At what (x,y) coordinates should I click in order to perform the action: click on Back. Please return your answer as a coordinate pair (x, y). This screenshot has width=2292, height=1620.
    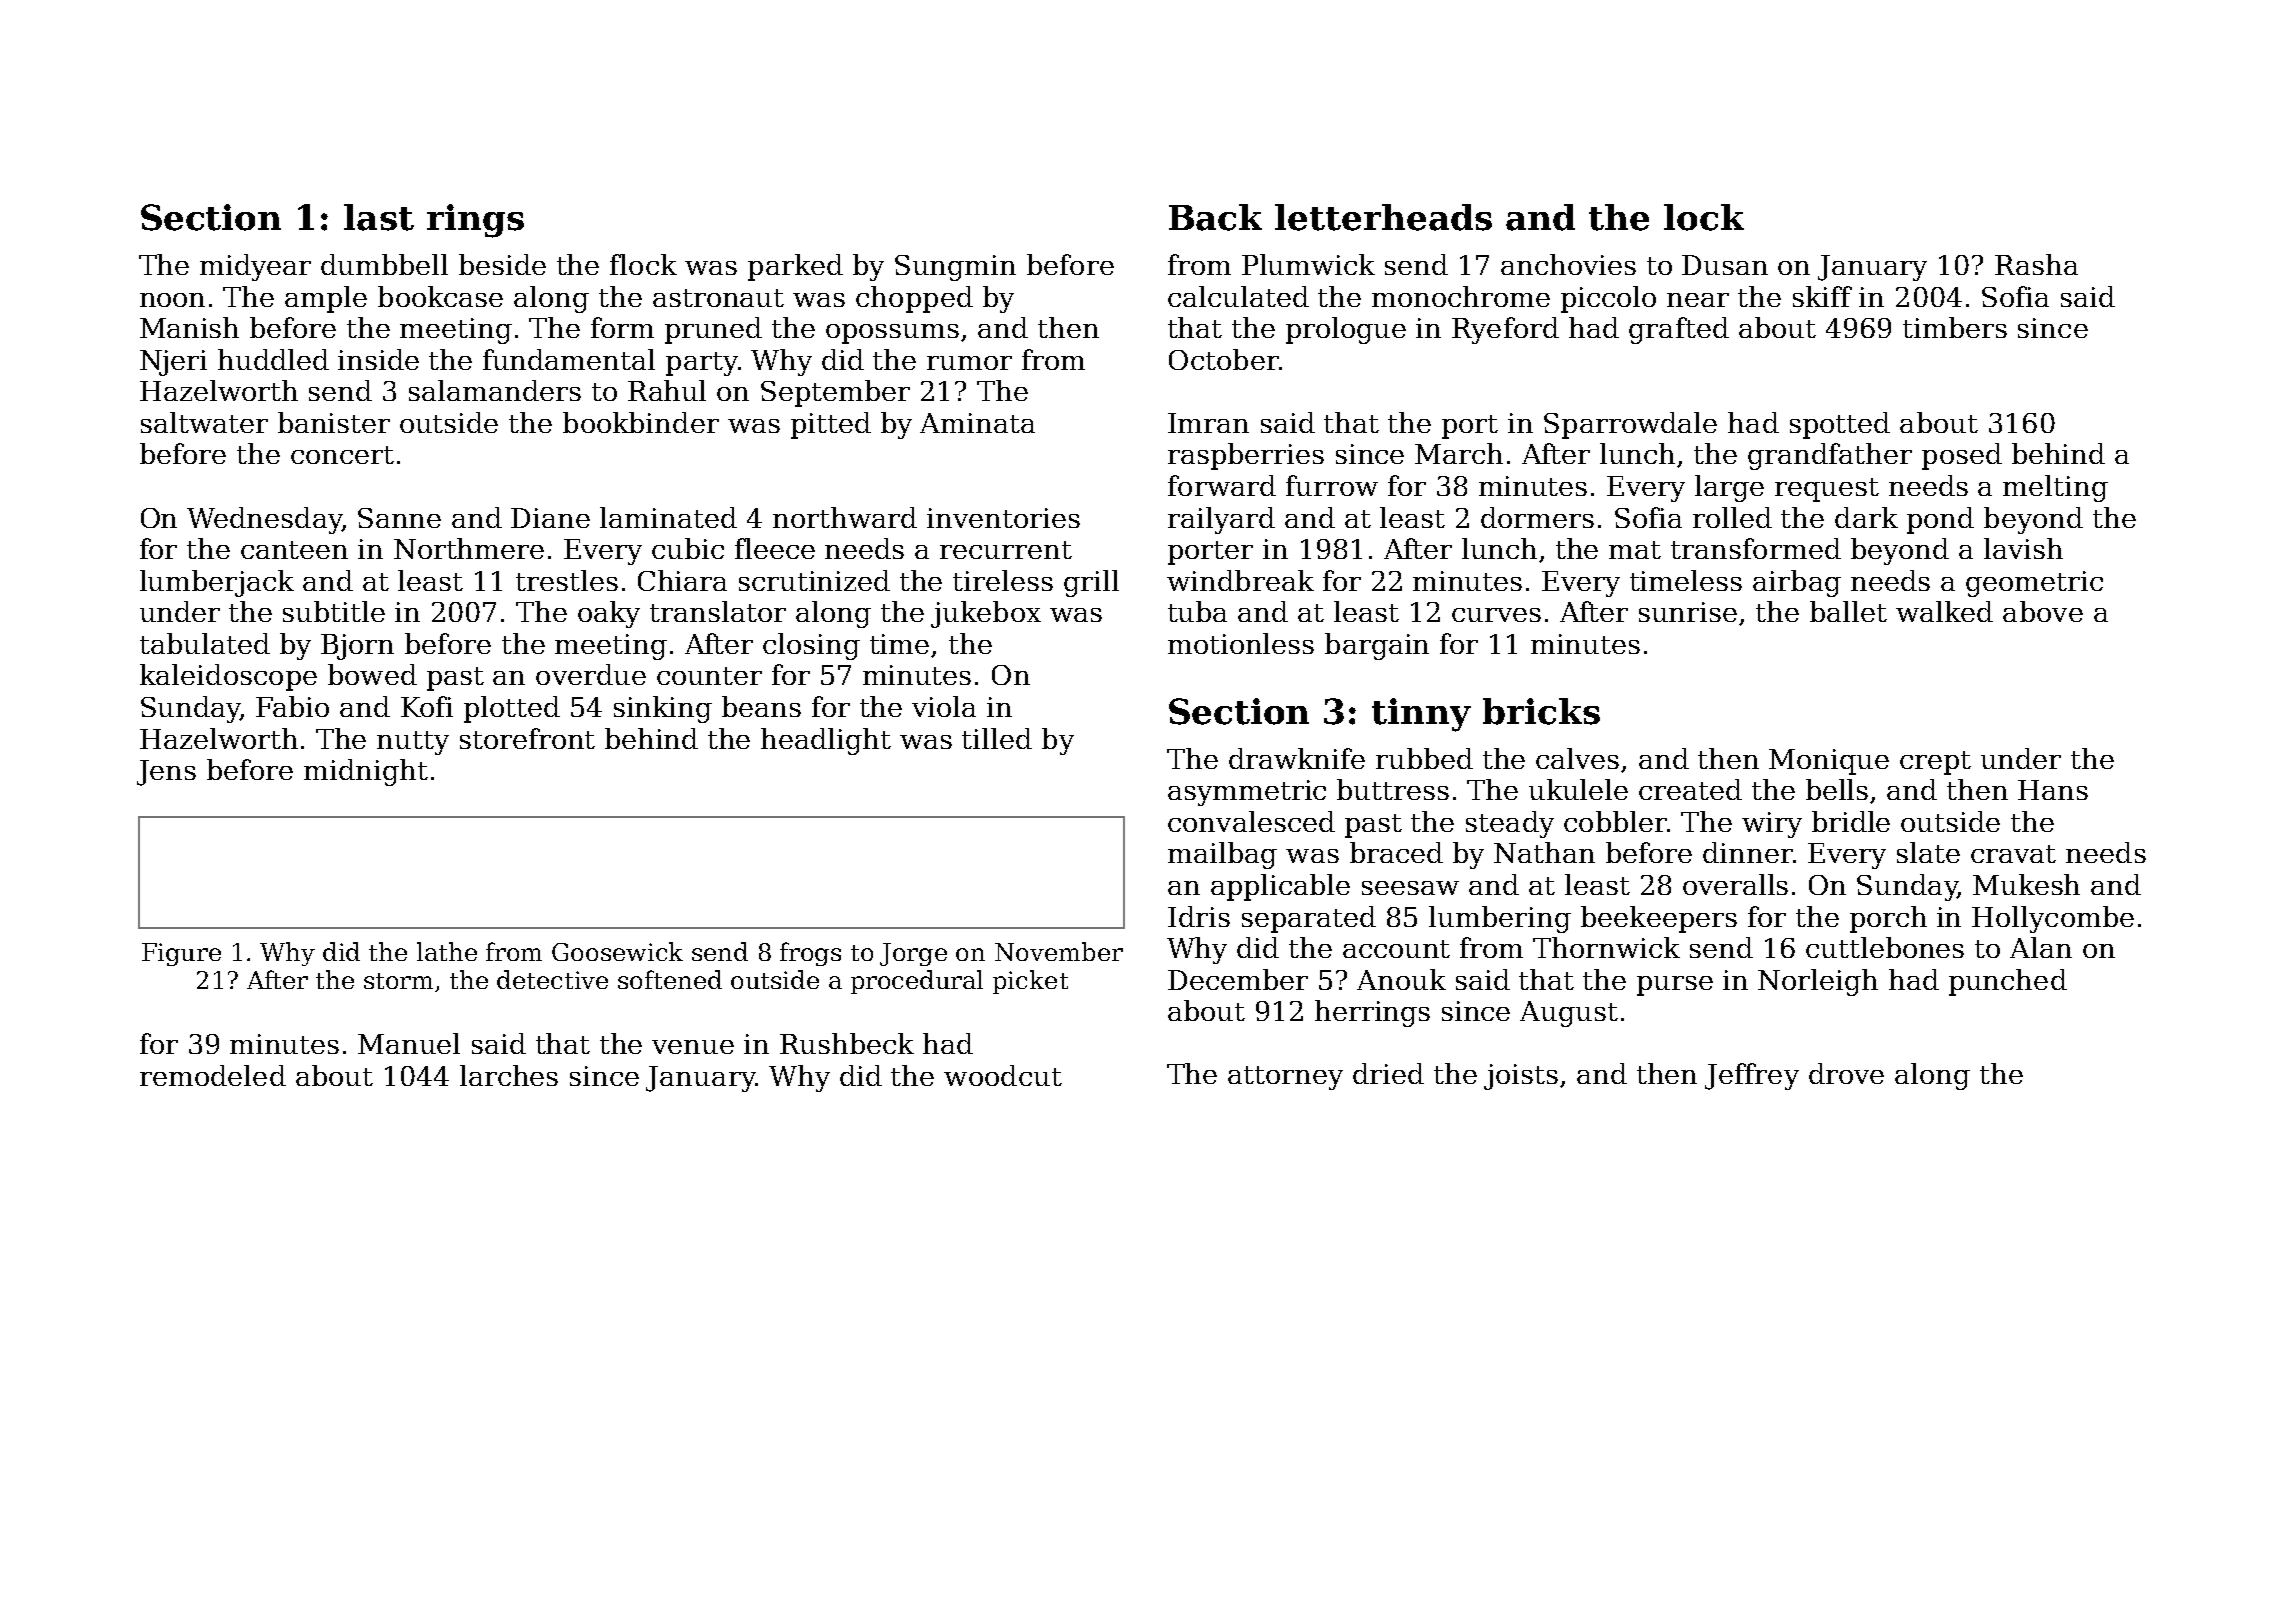
    Looking at the image, I should click on (1215, 217).
